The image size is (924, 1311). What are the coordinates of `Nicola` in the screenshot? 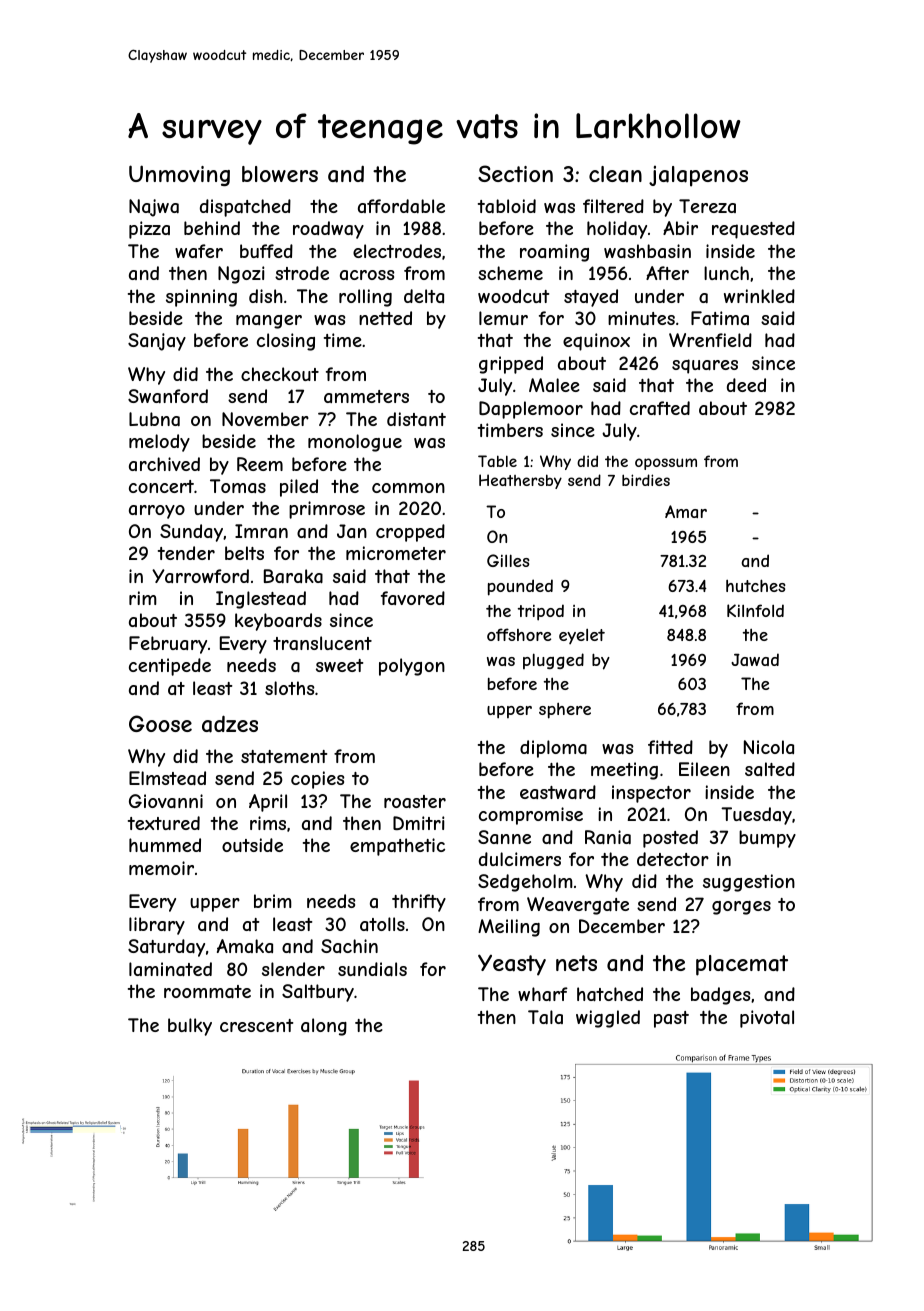 It's located at (769, 747).
